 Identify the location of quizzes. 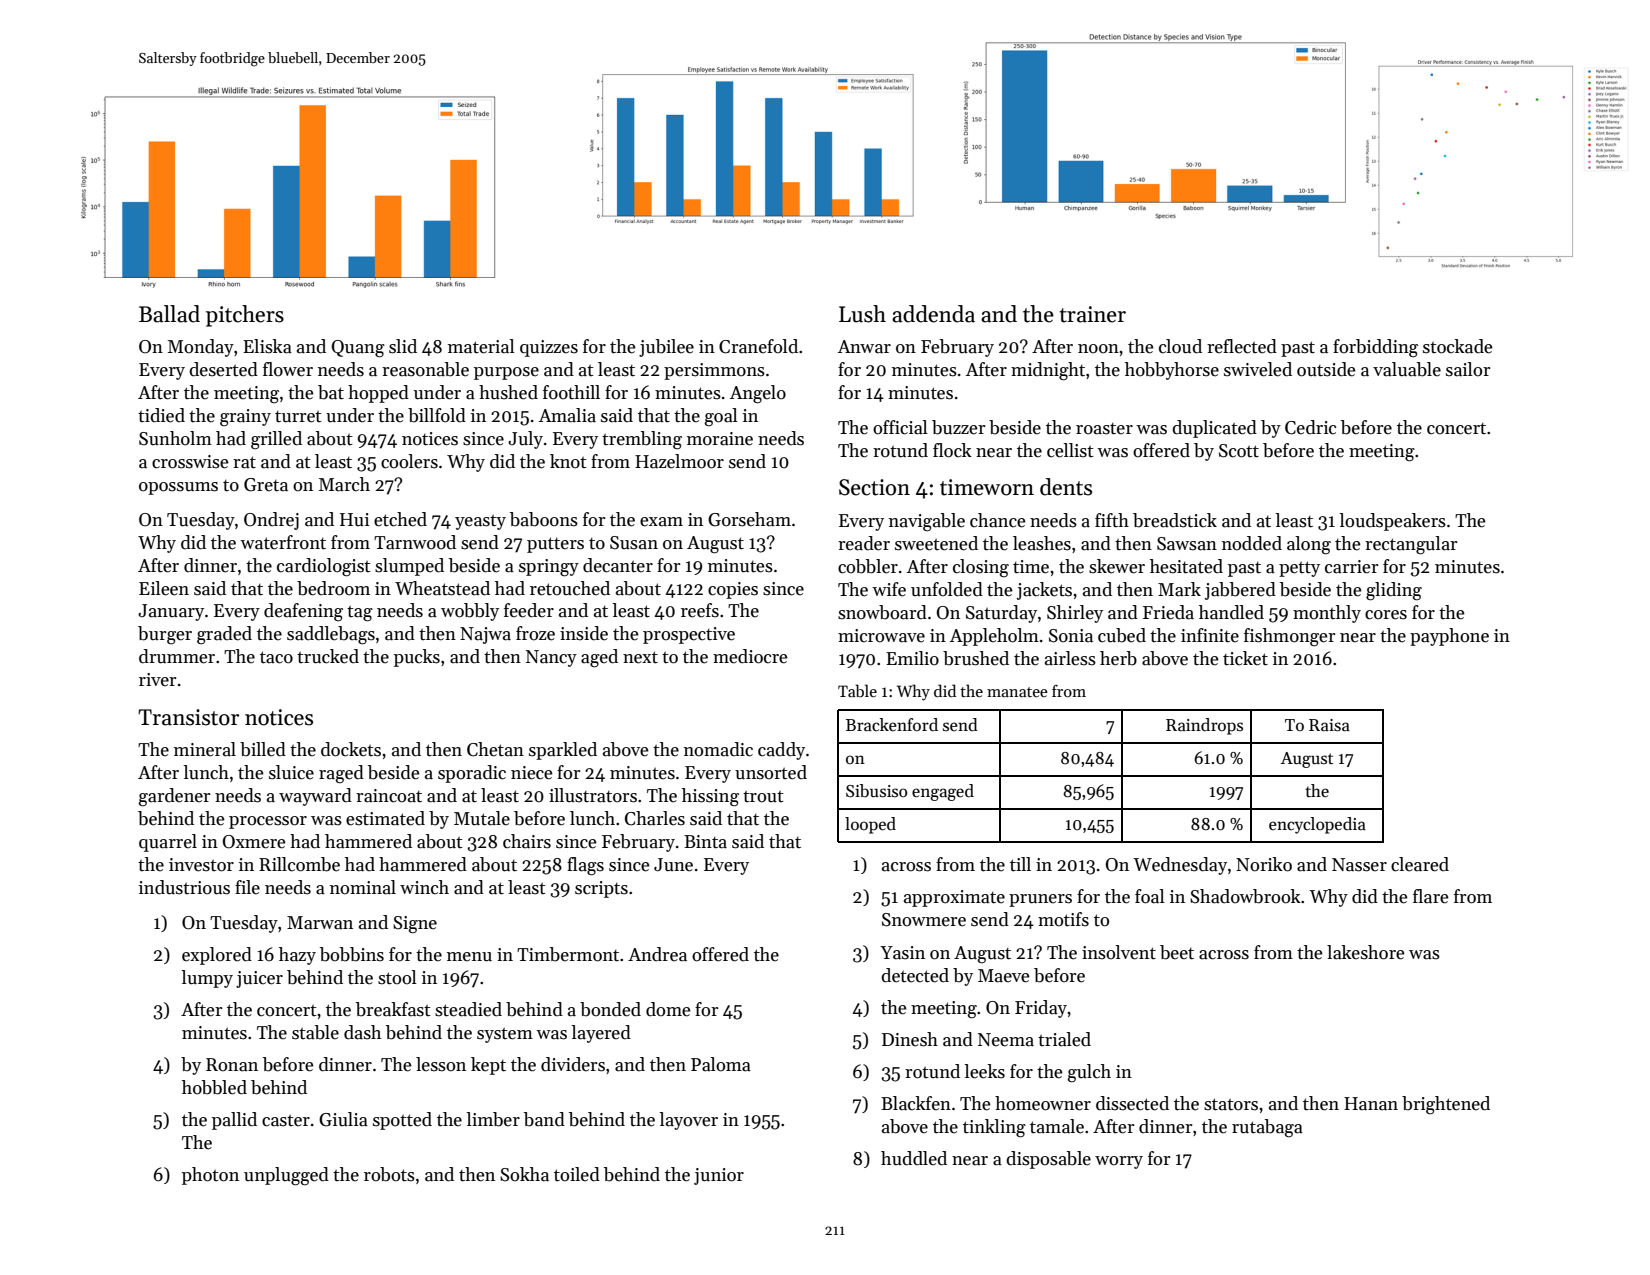
(549, 348).
